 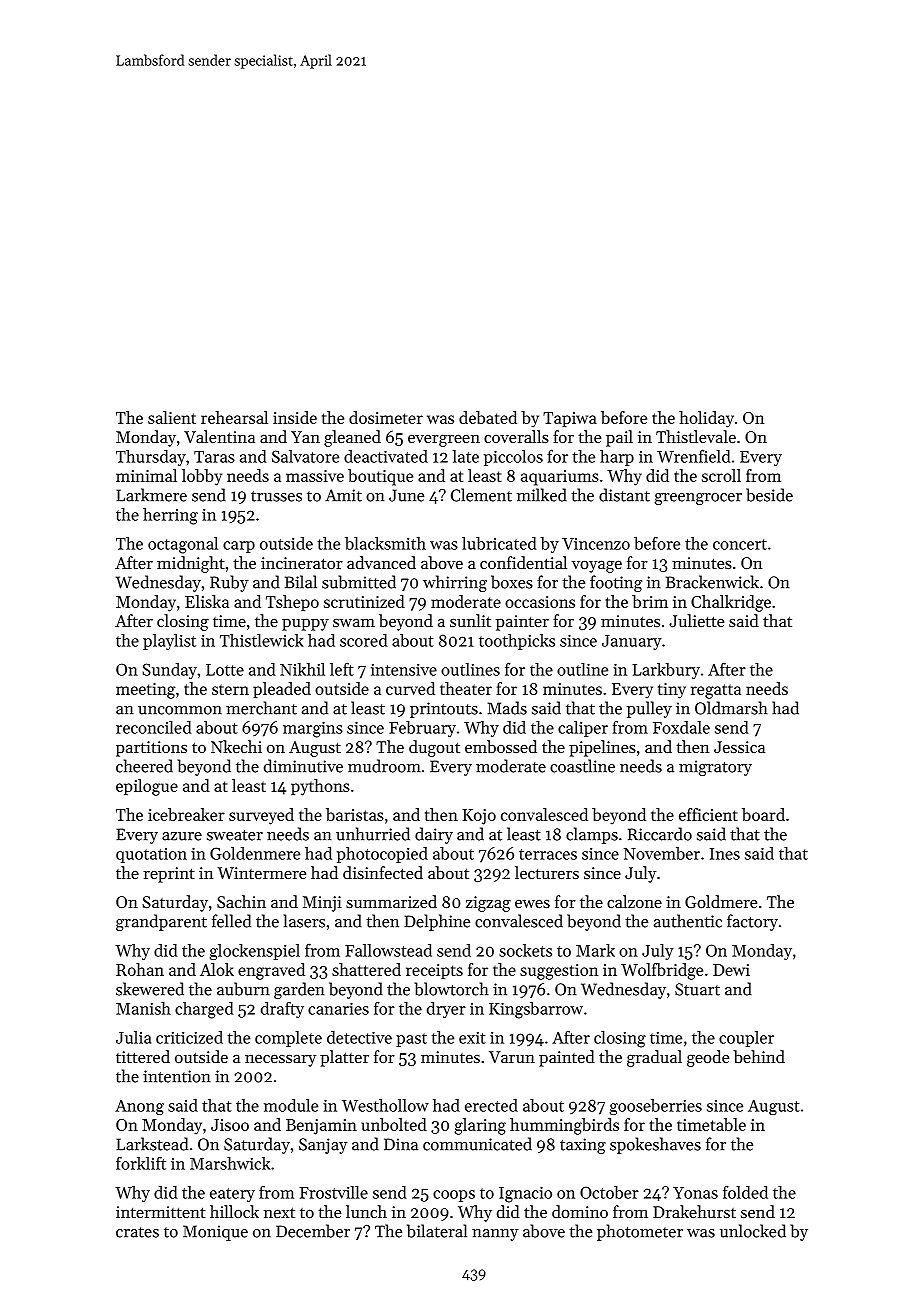 What do you see at coordinates (753, 1231) in the screenshot?
I see `unlocked` at bounding box center [753, 1231].
